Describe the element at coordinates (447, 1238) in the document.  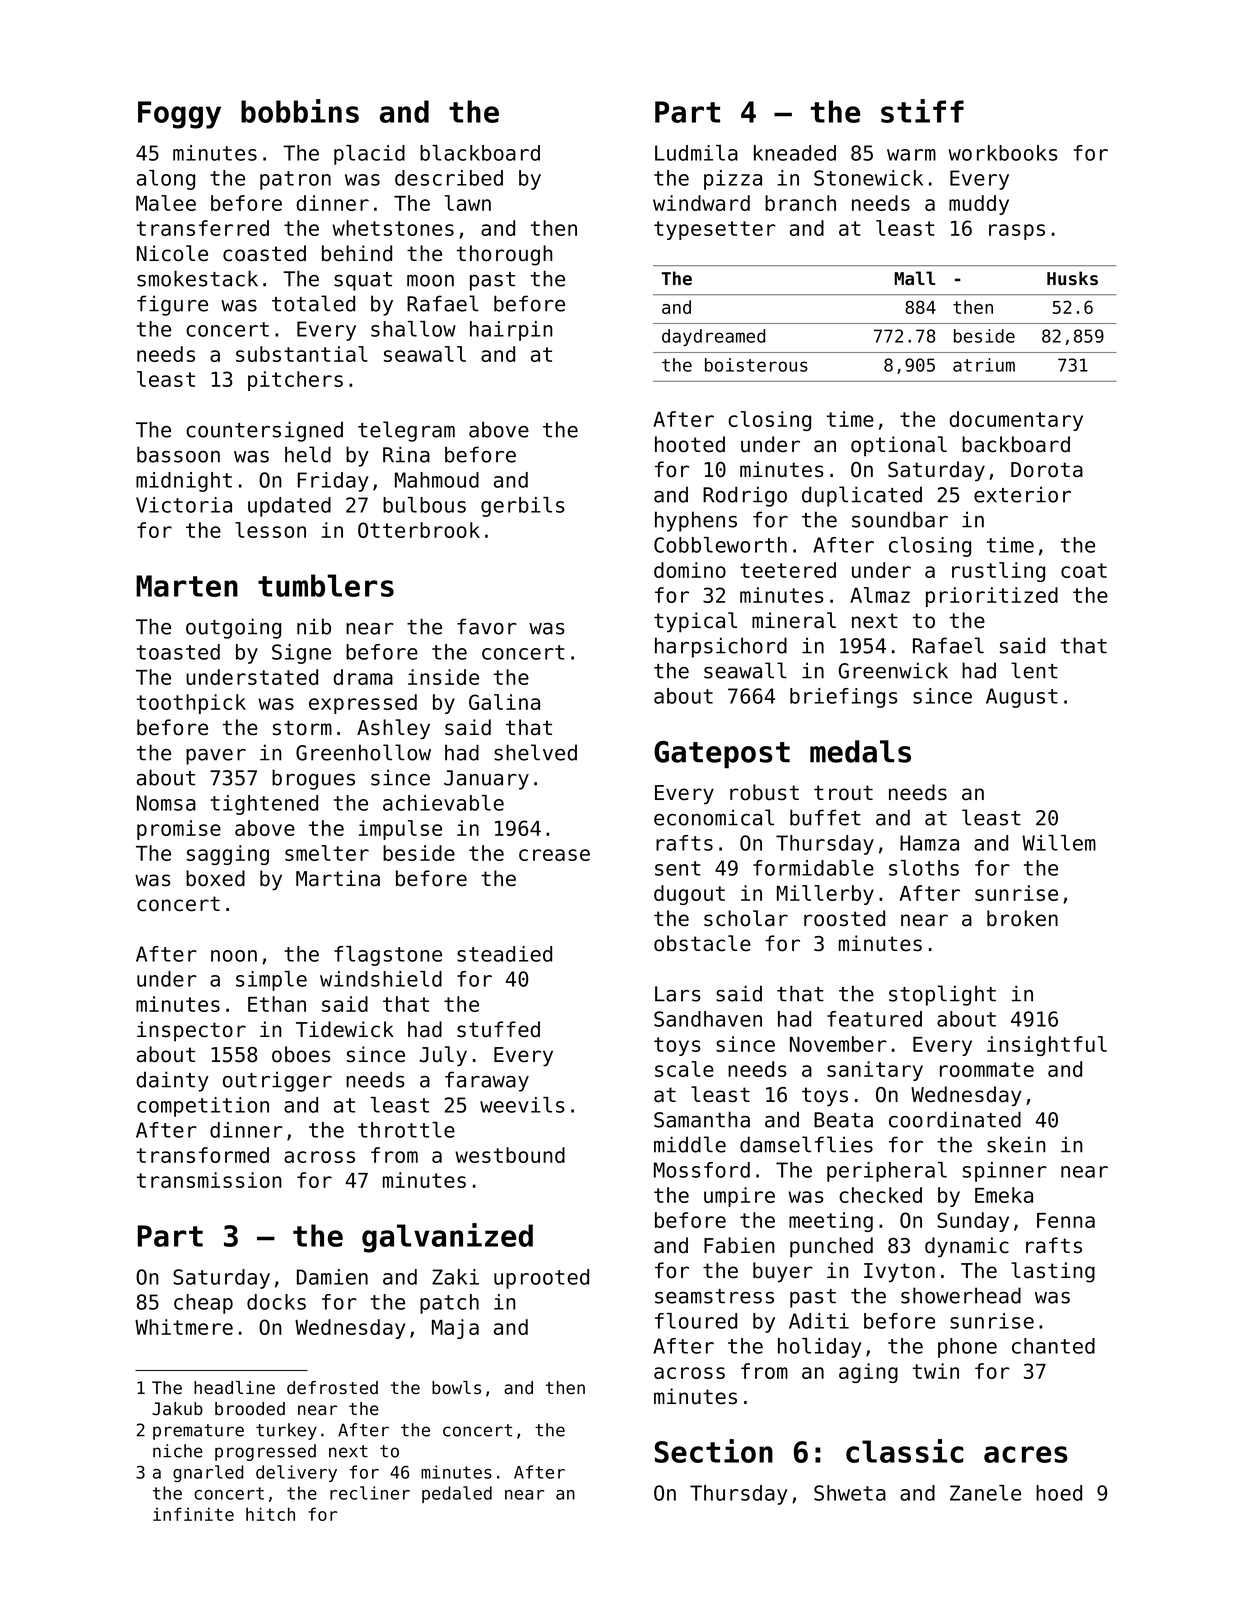
I see `galvanized` at that location.
